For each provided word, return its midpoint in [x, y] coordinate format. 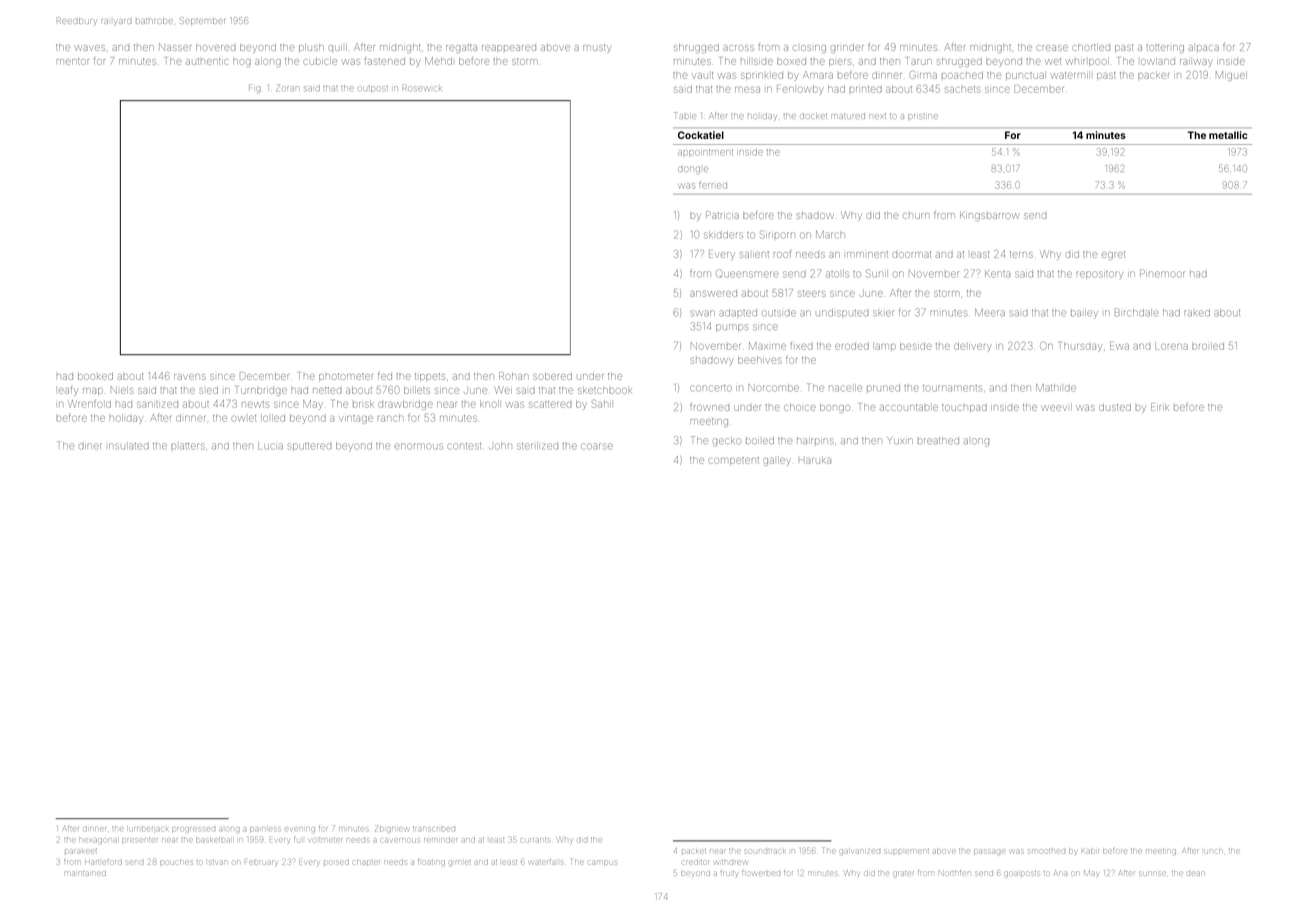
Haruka [815, 461]
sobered [552, 377]
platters [188, 446]
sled [208, 391]
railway [1196, 63]
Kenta [998, 274]
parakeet [81, 851]
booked [95, 377]
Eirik [1160, 407]
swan [703, 313]
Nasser [175, 47]
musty [597, 48]
